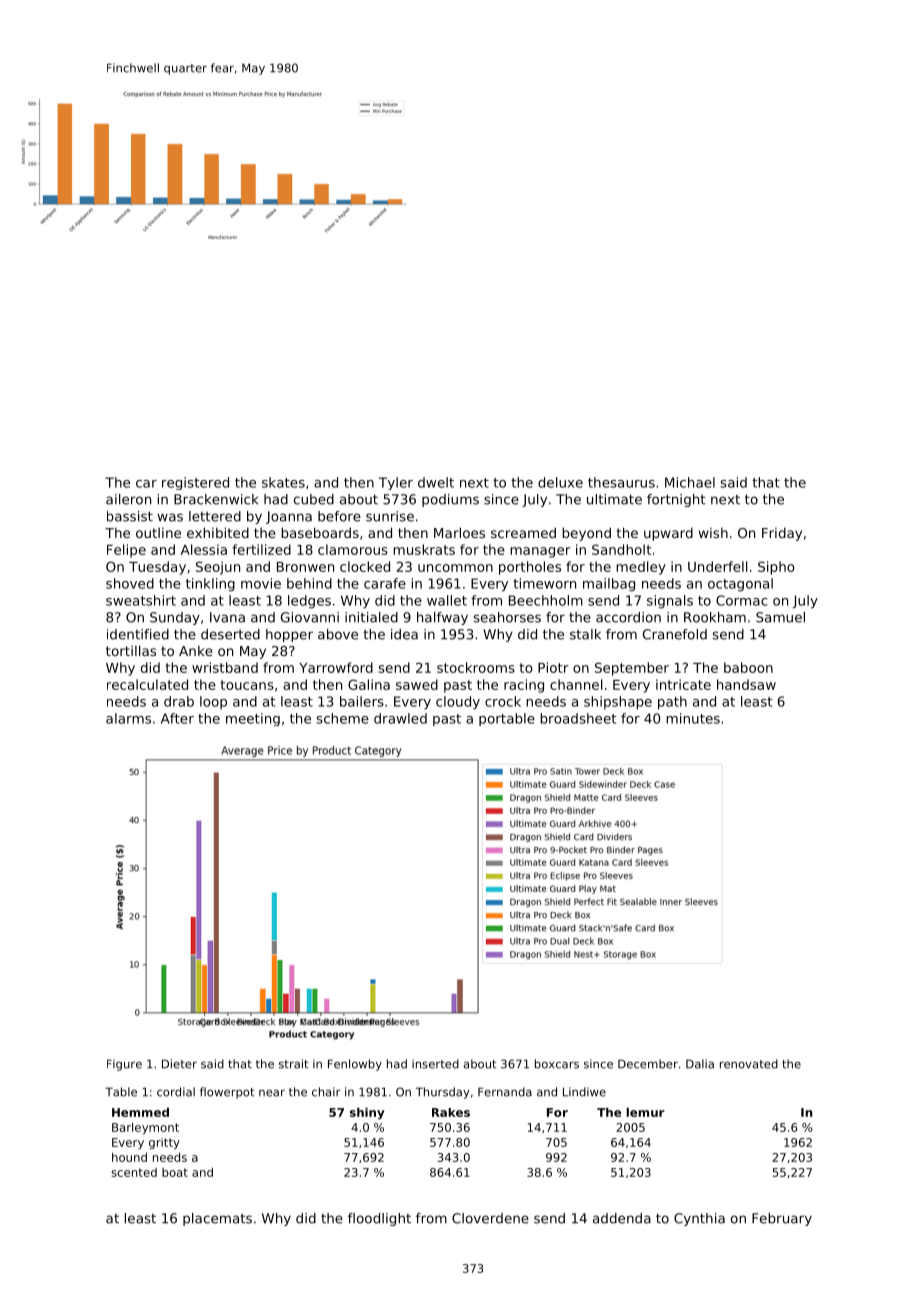 The width and height of the screenshot is (924, 1308). I want to click on scented, so click(134, 1172).
